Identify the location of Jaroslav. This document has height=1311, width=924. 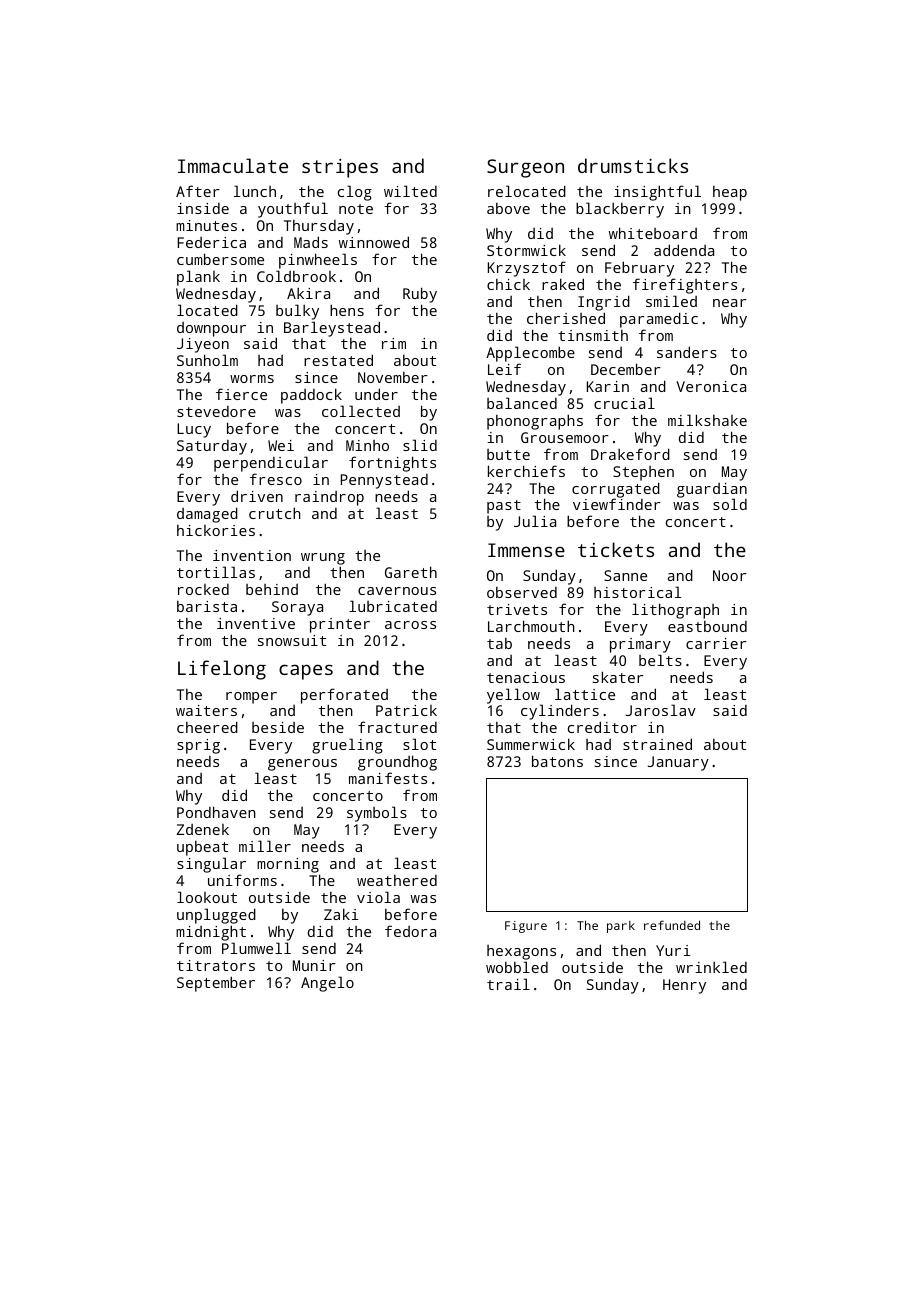
(661, 710).
